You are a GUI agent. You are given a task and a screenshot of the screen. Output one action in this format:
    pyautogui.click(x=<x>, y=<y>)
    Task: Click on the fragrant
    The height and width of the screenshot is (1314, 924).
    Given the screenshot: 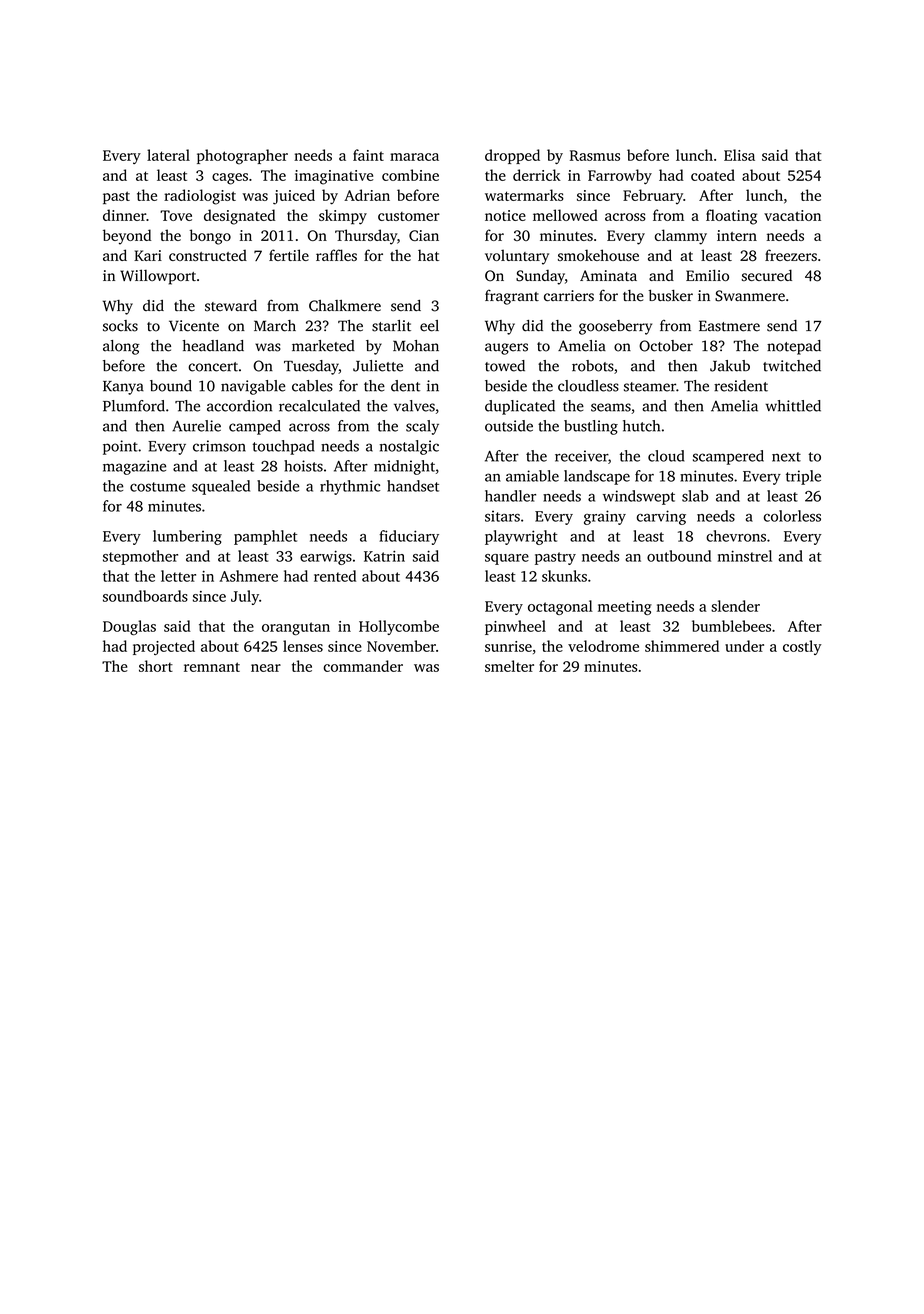 What is the action you would take?
    pyautogui.click(x=512, y=297)
